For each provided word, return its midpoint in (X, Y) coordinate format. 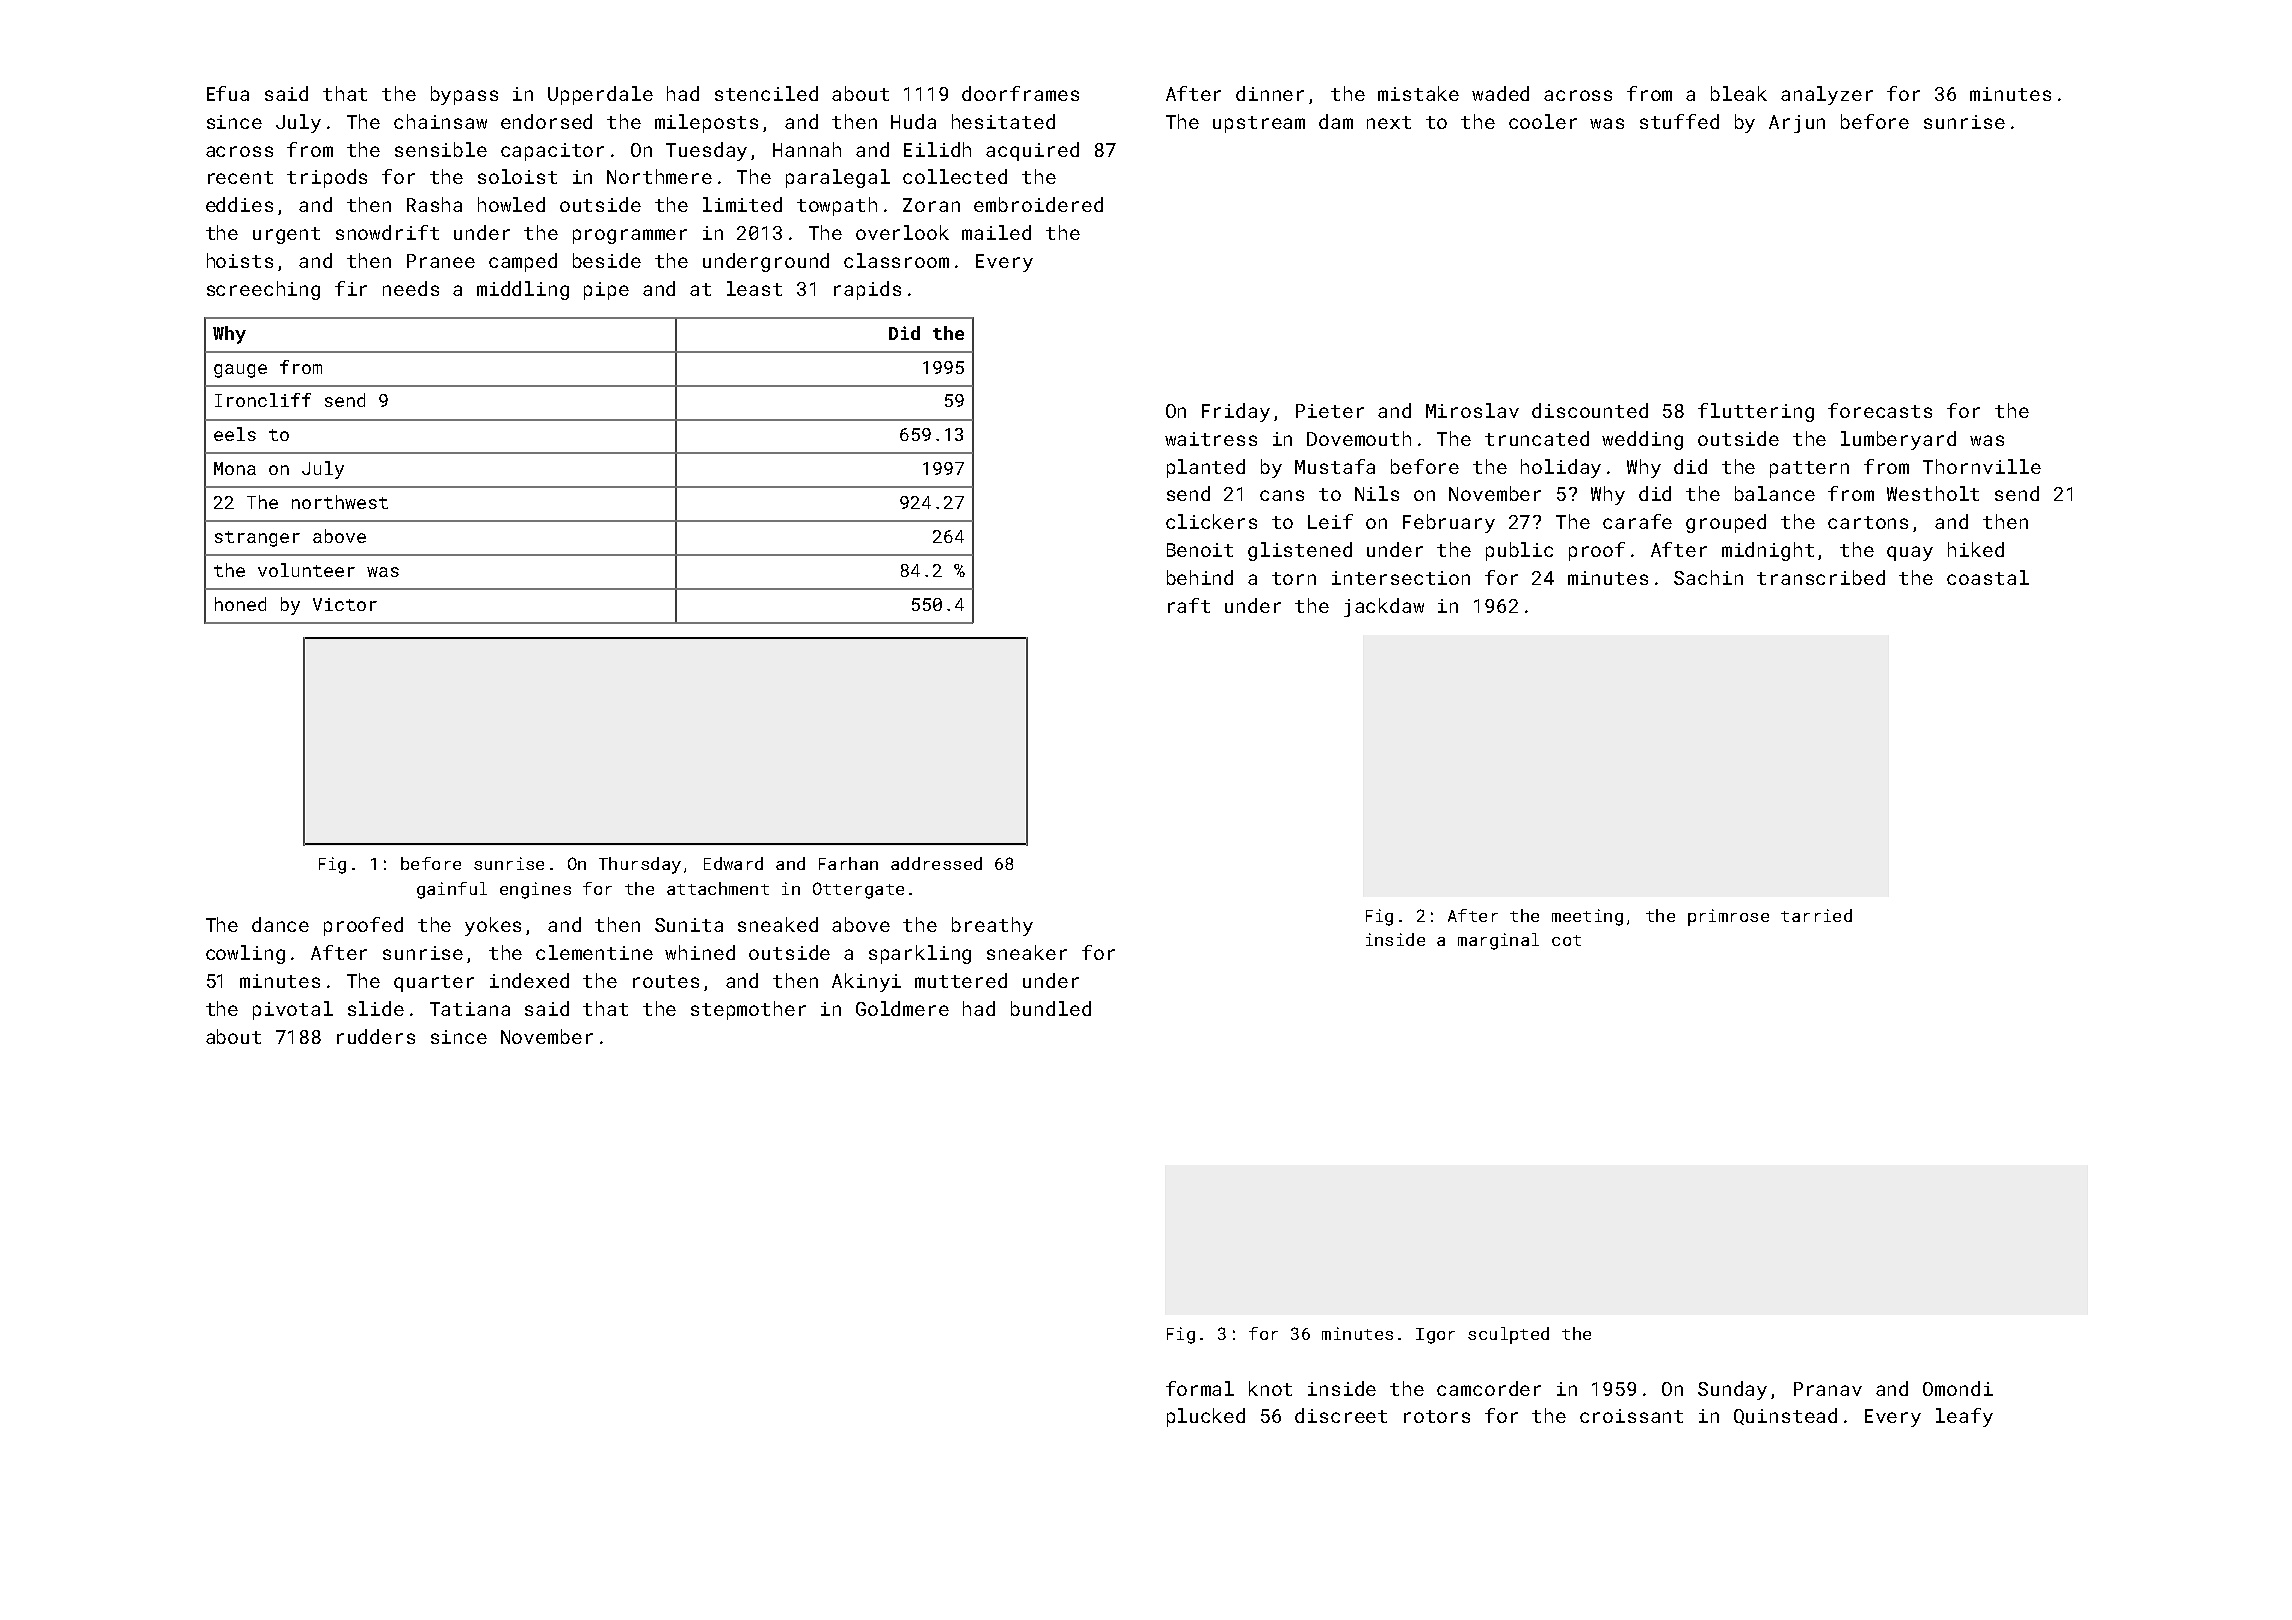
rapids (867, 290)
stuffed (1679, 121)
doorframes (1020, 93)
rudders (376, 1036)
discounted (1590, 410)
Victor (345, 604)
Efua (228, 93)
